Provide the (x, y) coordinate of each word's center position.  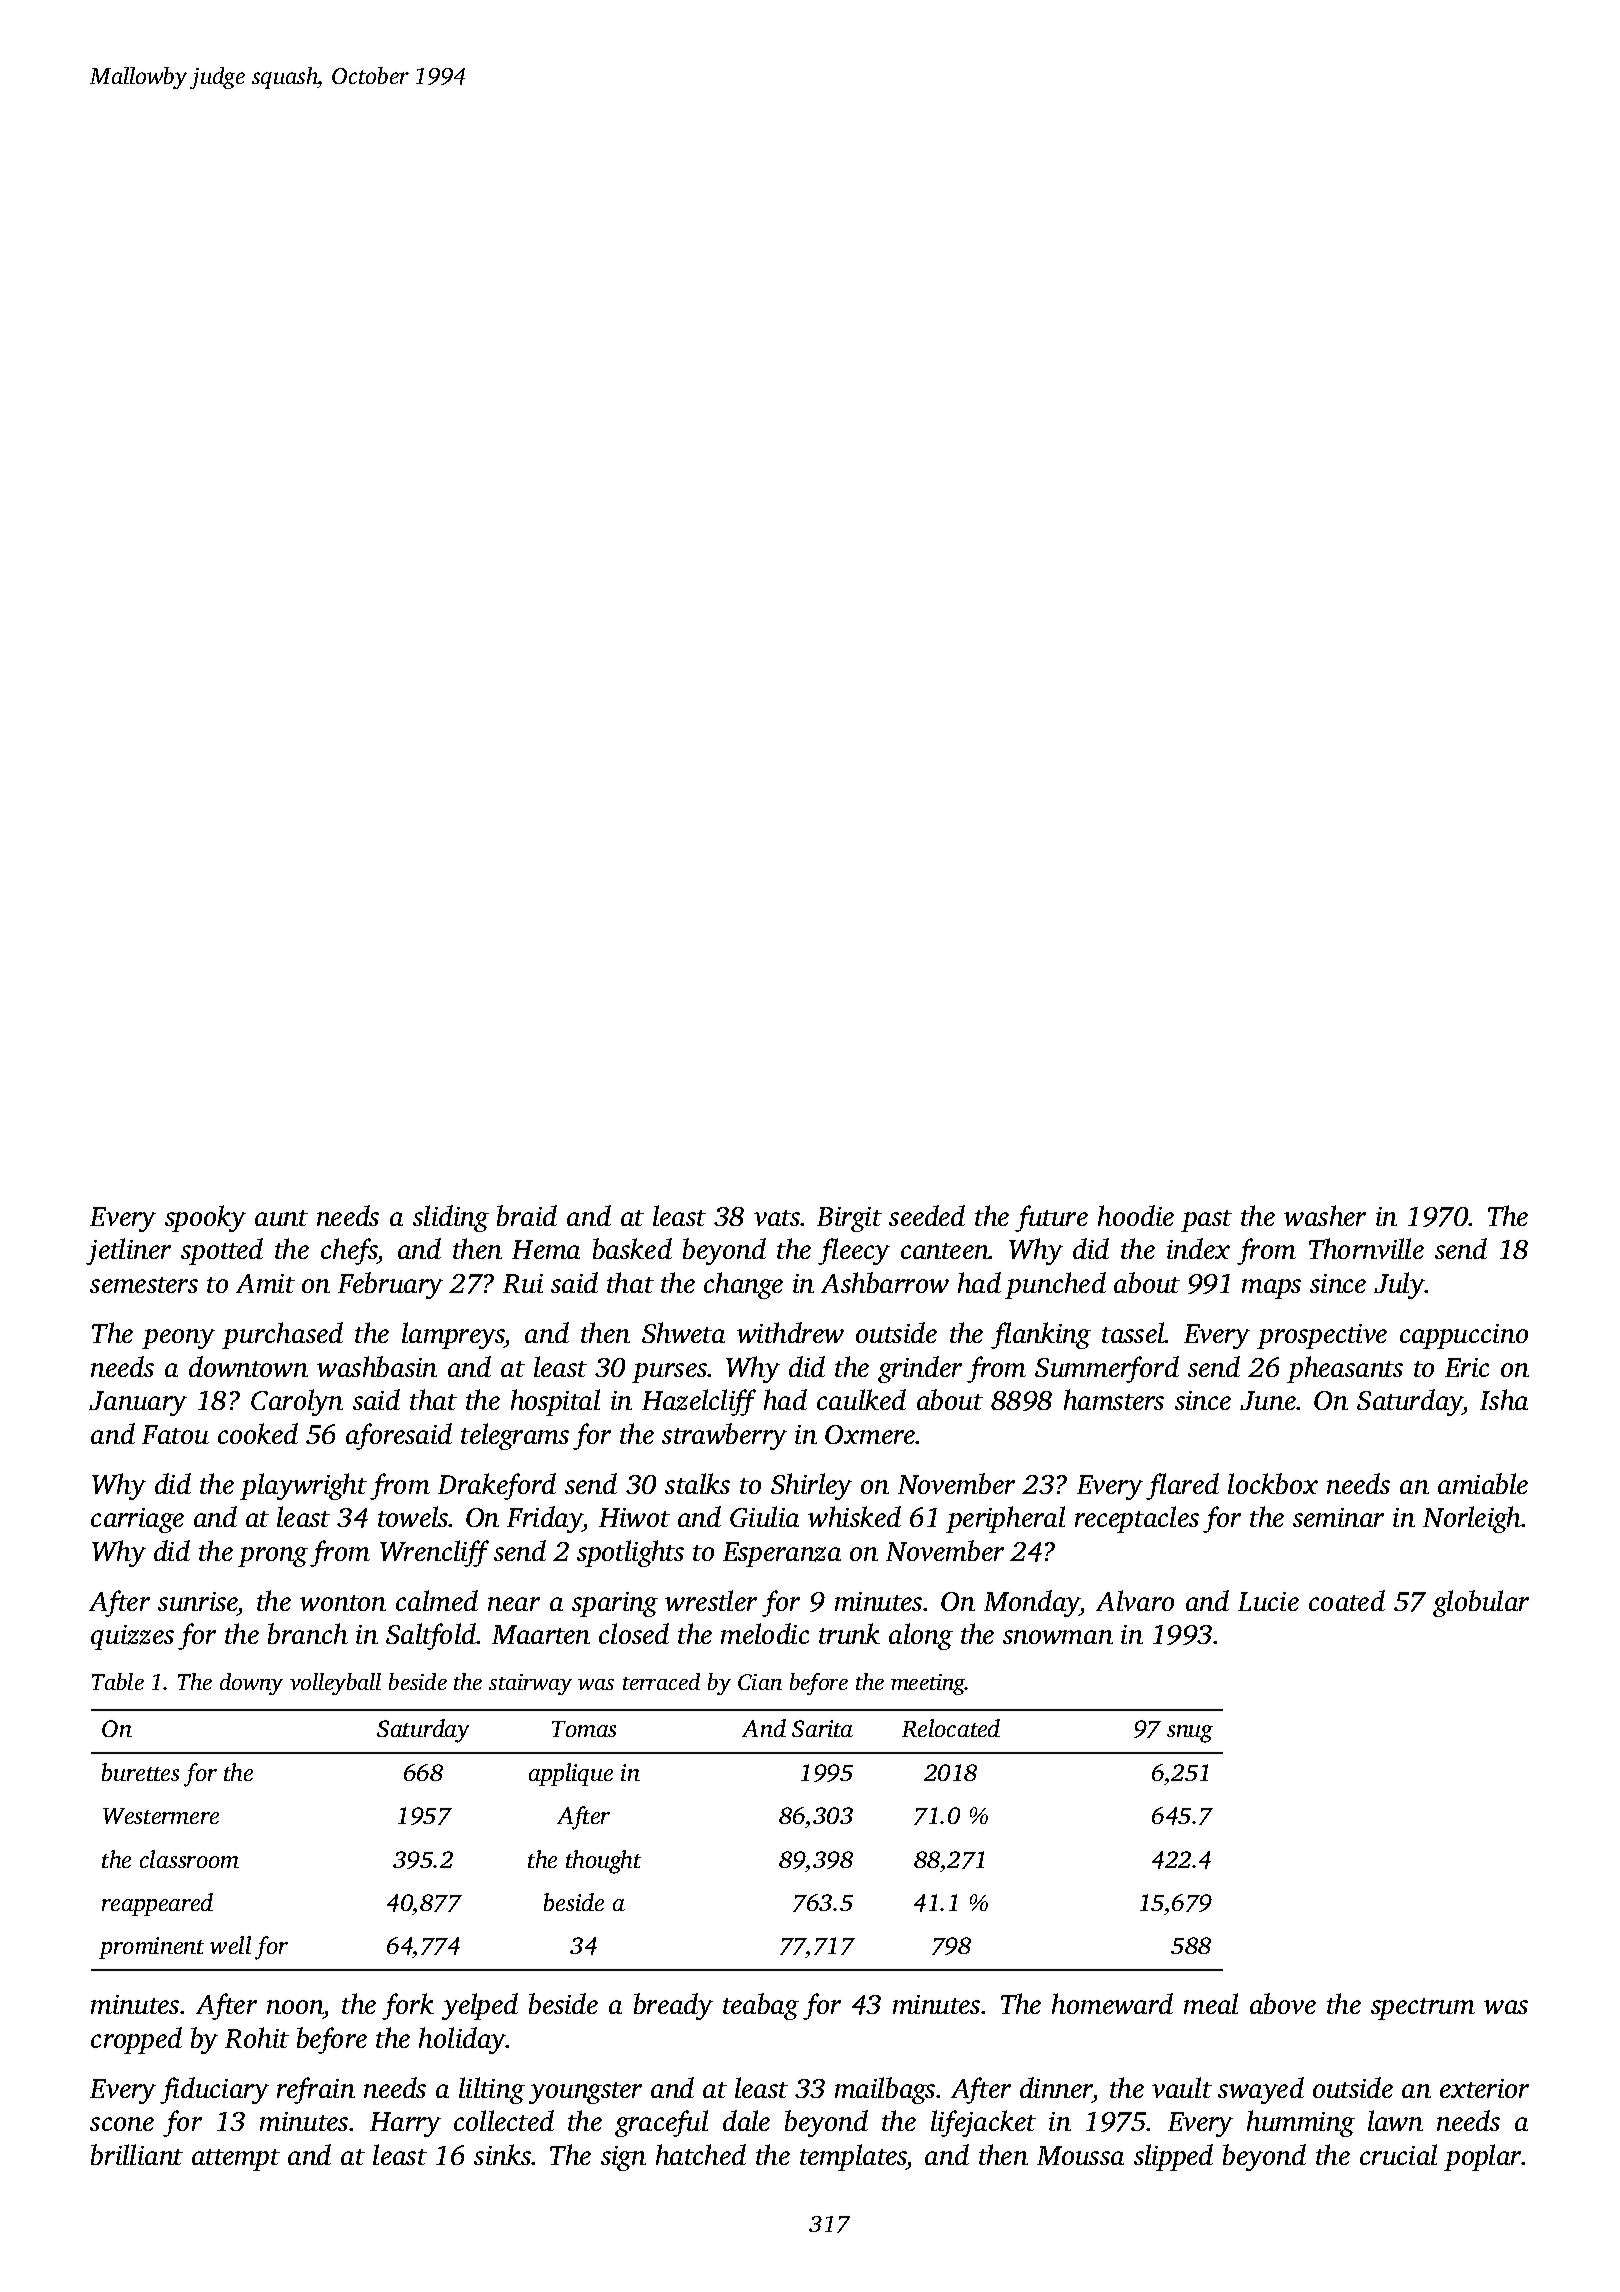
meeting (928, 1684)
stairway (530, 1684)
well (230, 1945)
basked (632, 1248)
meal (1211, 2003)
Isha (1504, 1399)
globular (1481, 1603)
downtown (248, 1366)
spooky (205, 1218)
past (1206, 1221)
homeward (1112, 2003)
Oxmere (870, 1434)
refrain (316, 2090)
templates (853, 2157)
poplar (1483, 2157)
